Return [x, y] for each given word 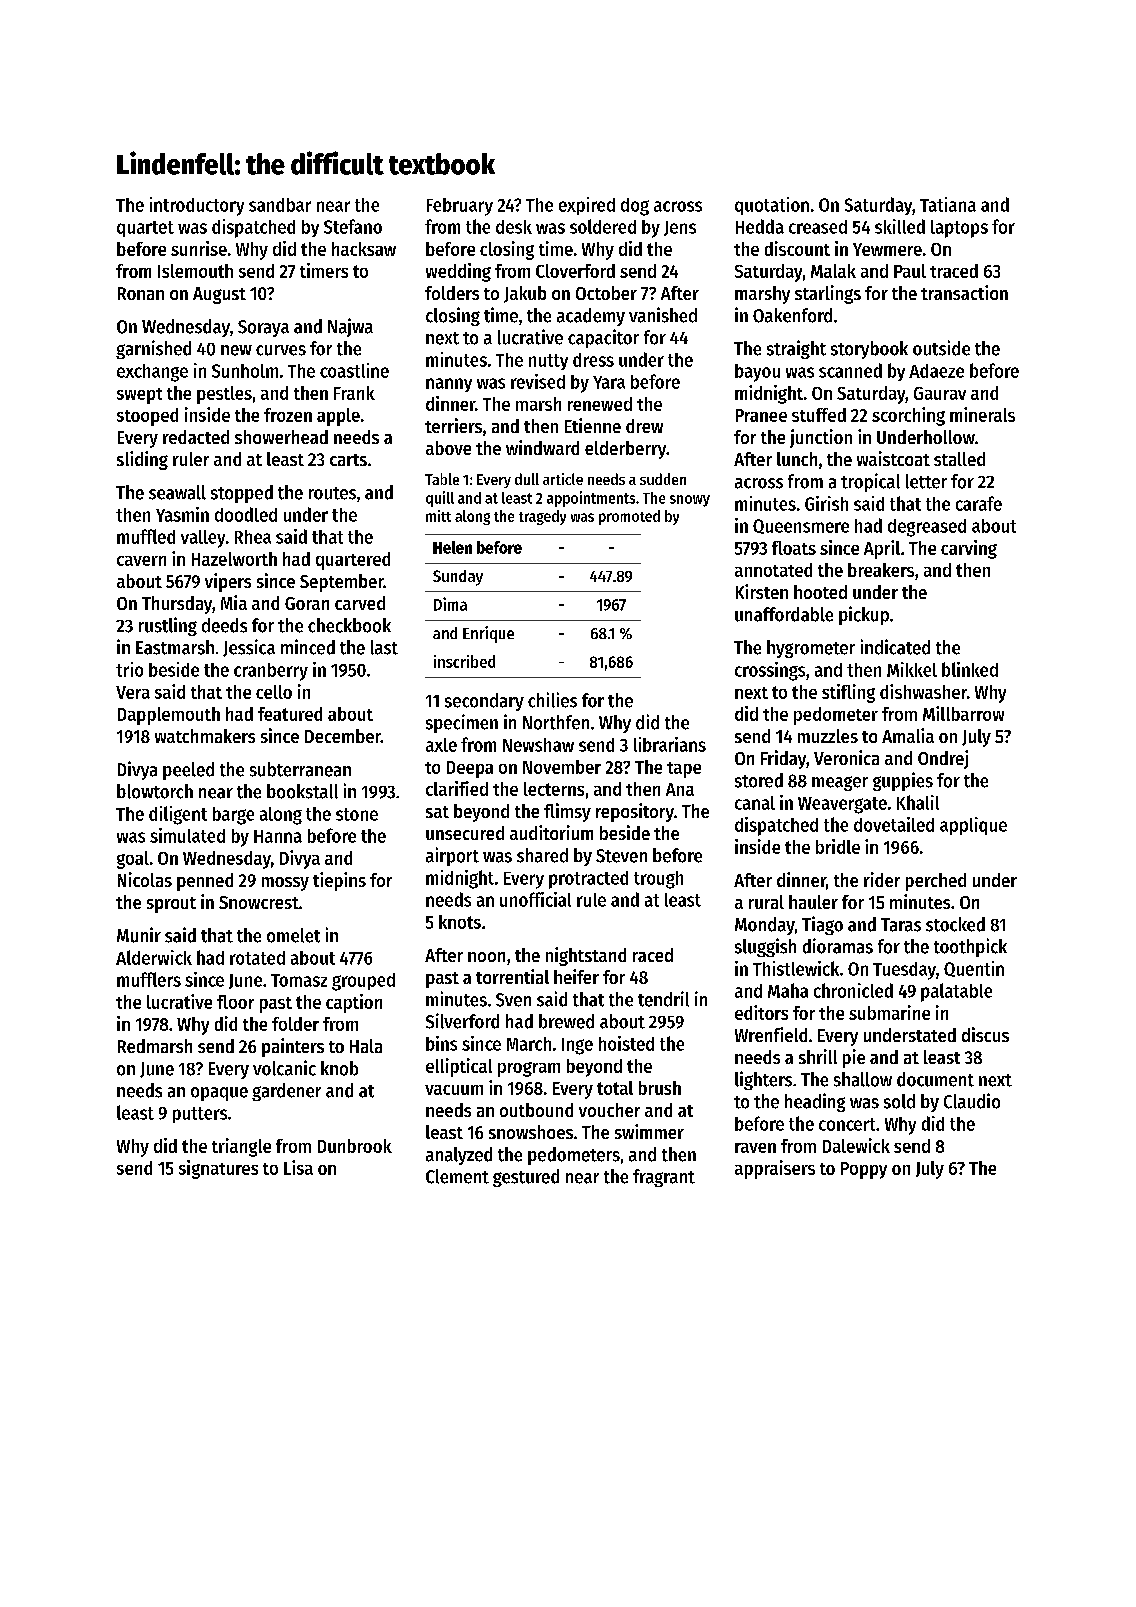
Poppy [864, 1170]
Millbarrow [963, 713]
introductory [197, 206]
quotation [772, 206]
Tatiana [948, 204]
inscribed [464, 661]
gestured [526, 1178]
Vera [133, 692]
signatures [218, 1169]
